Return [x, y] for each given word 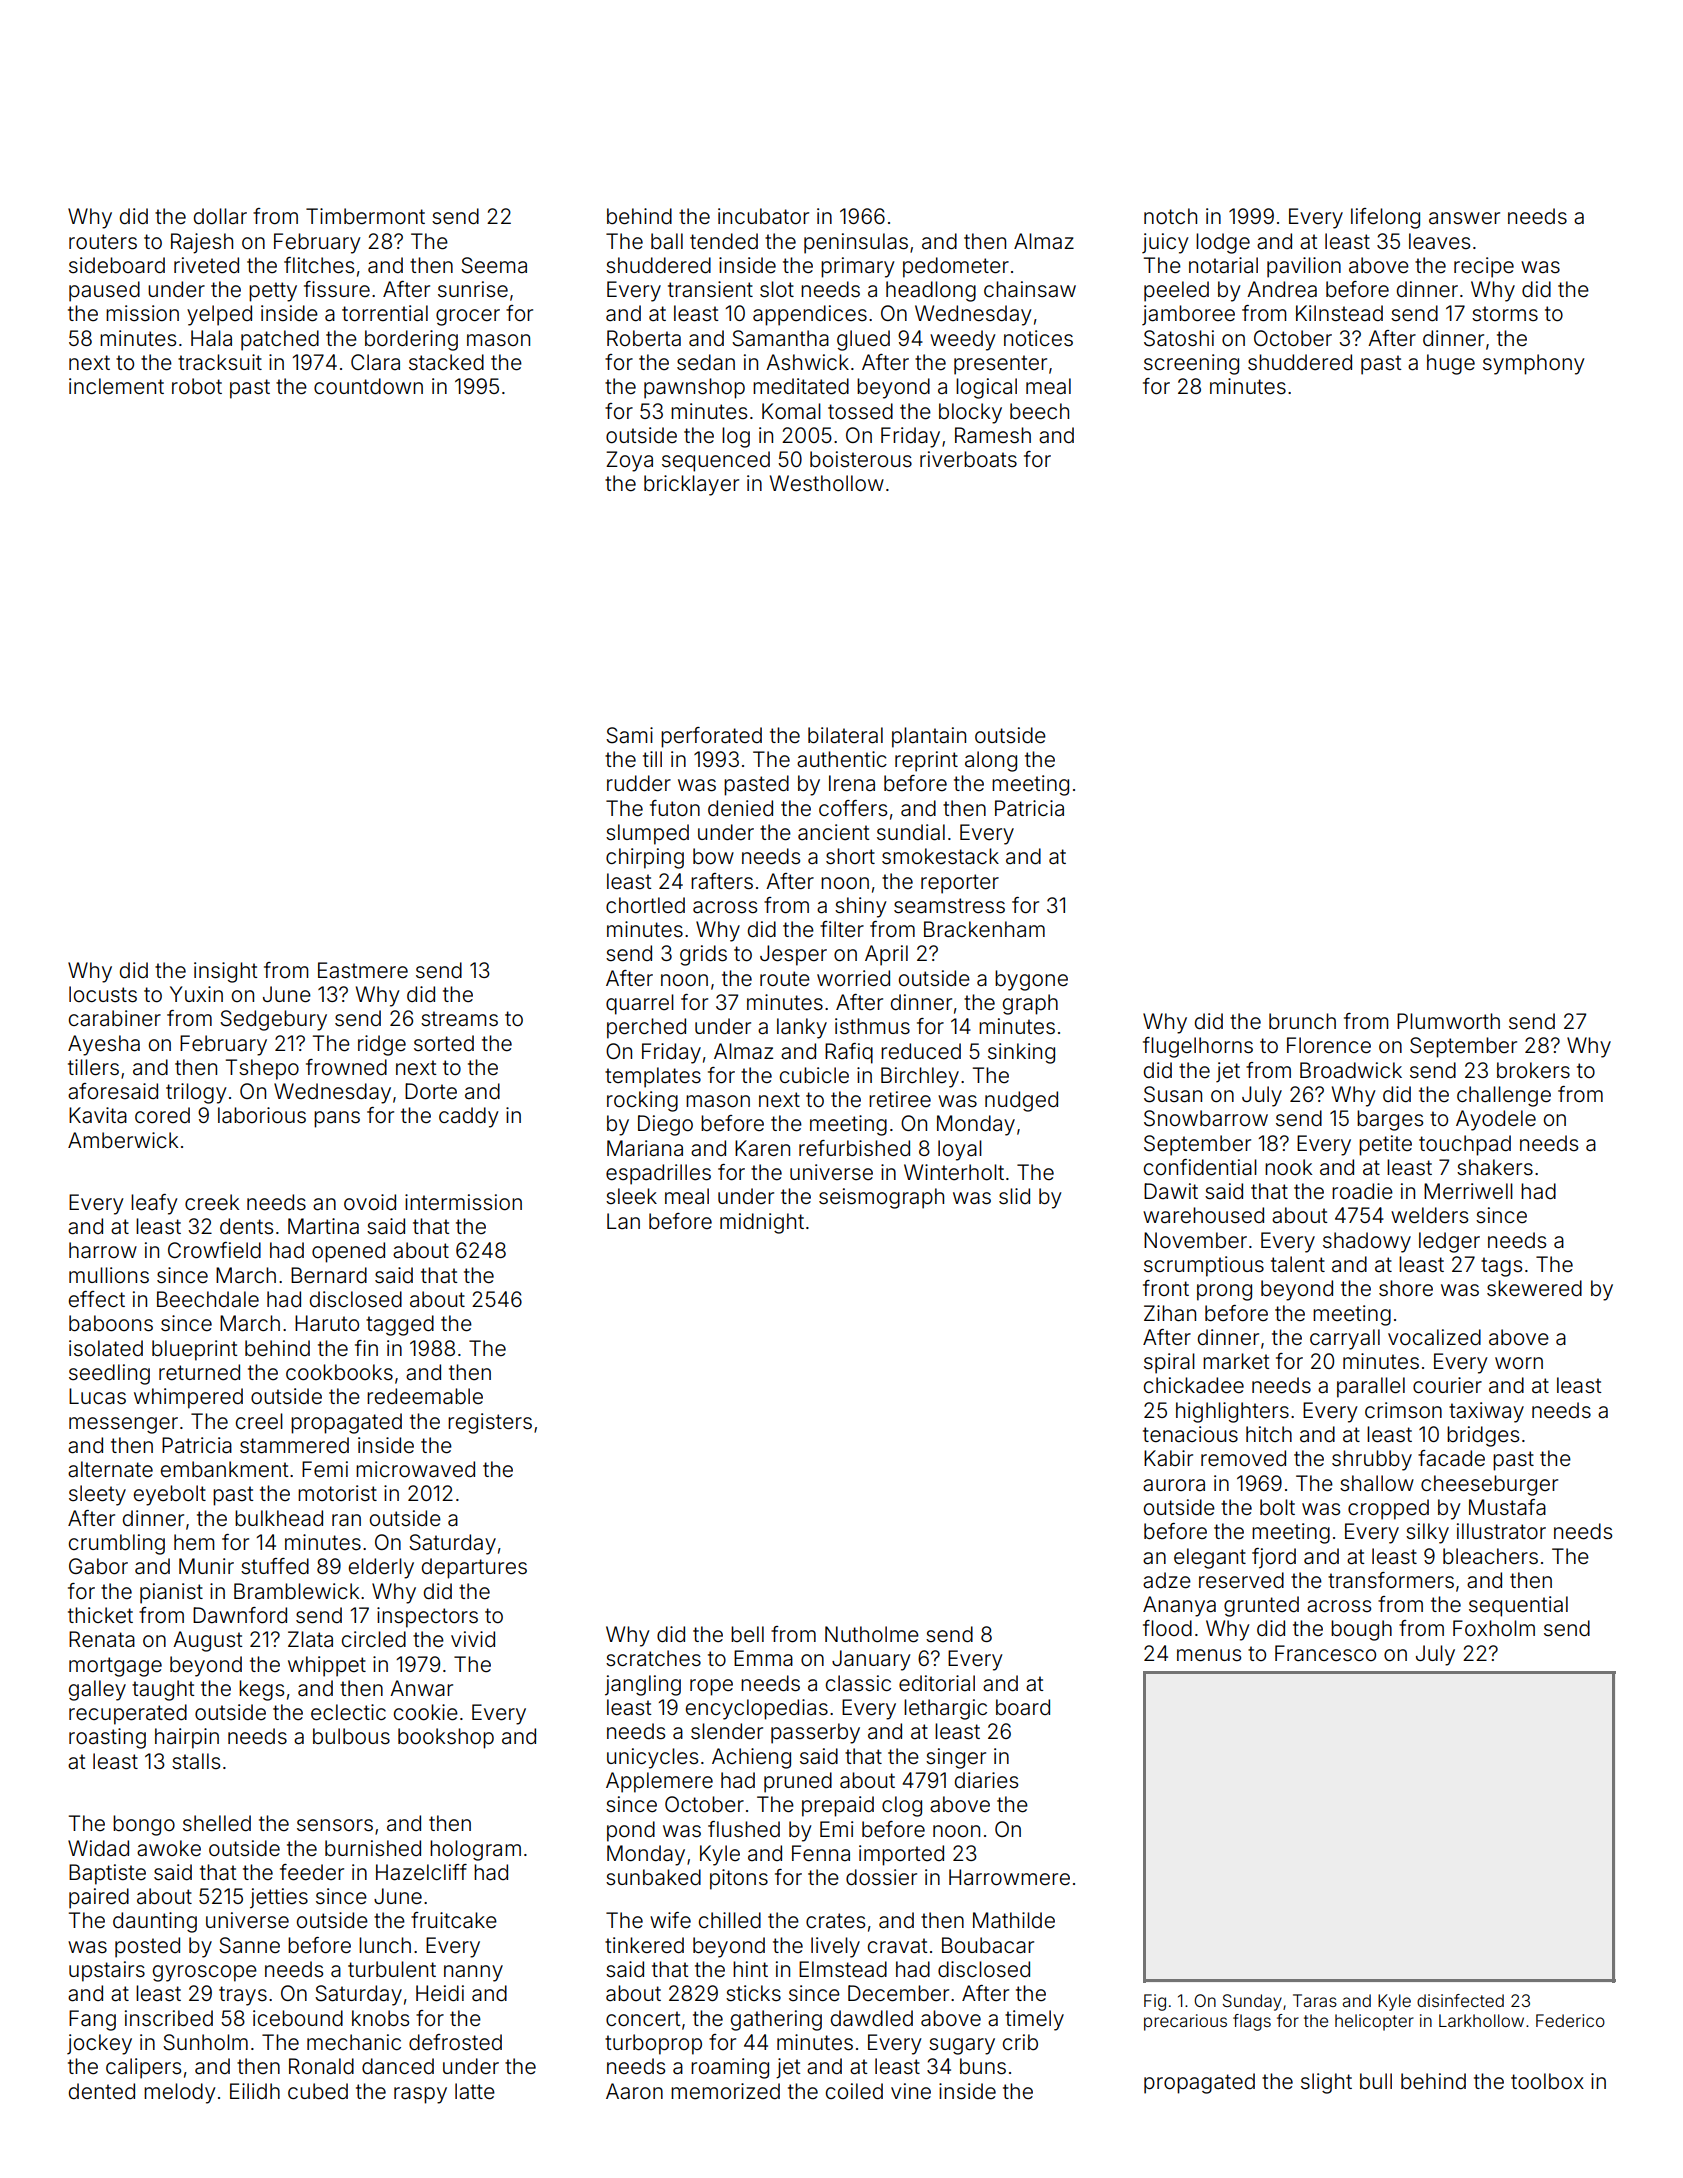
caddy [469, 1117]
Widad [98, 1848]
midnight [762, 1223]
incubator [763, 216]
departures [474, 1568]
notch [1170, 216]
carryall [1345, 1339]
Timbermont [365, 216]
